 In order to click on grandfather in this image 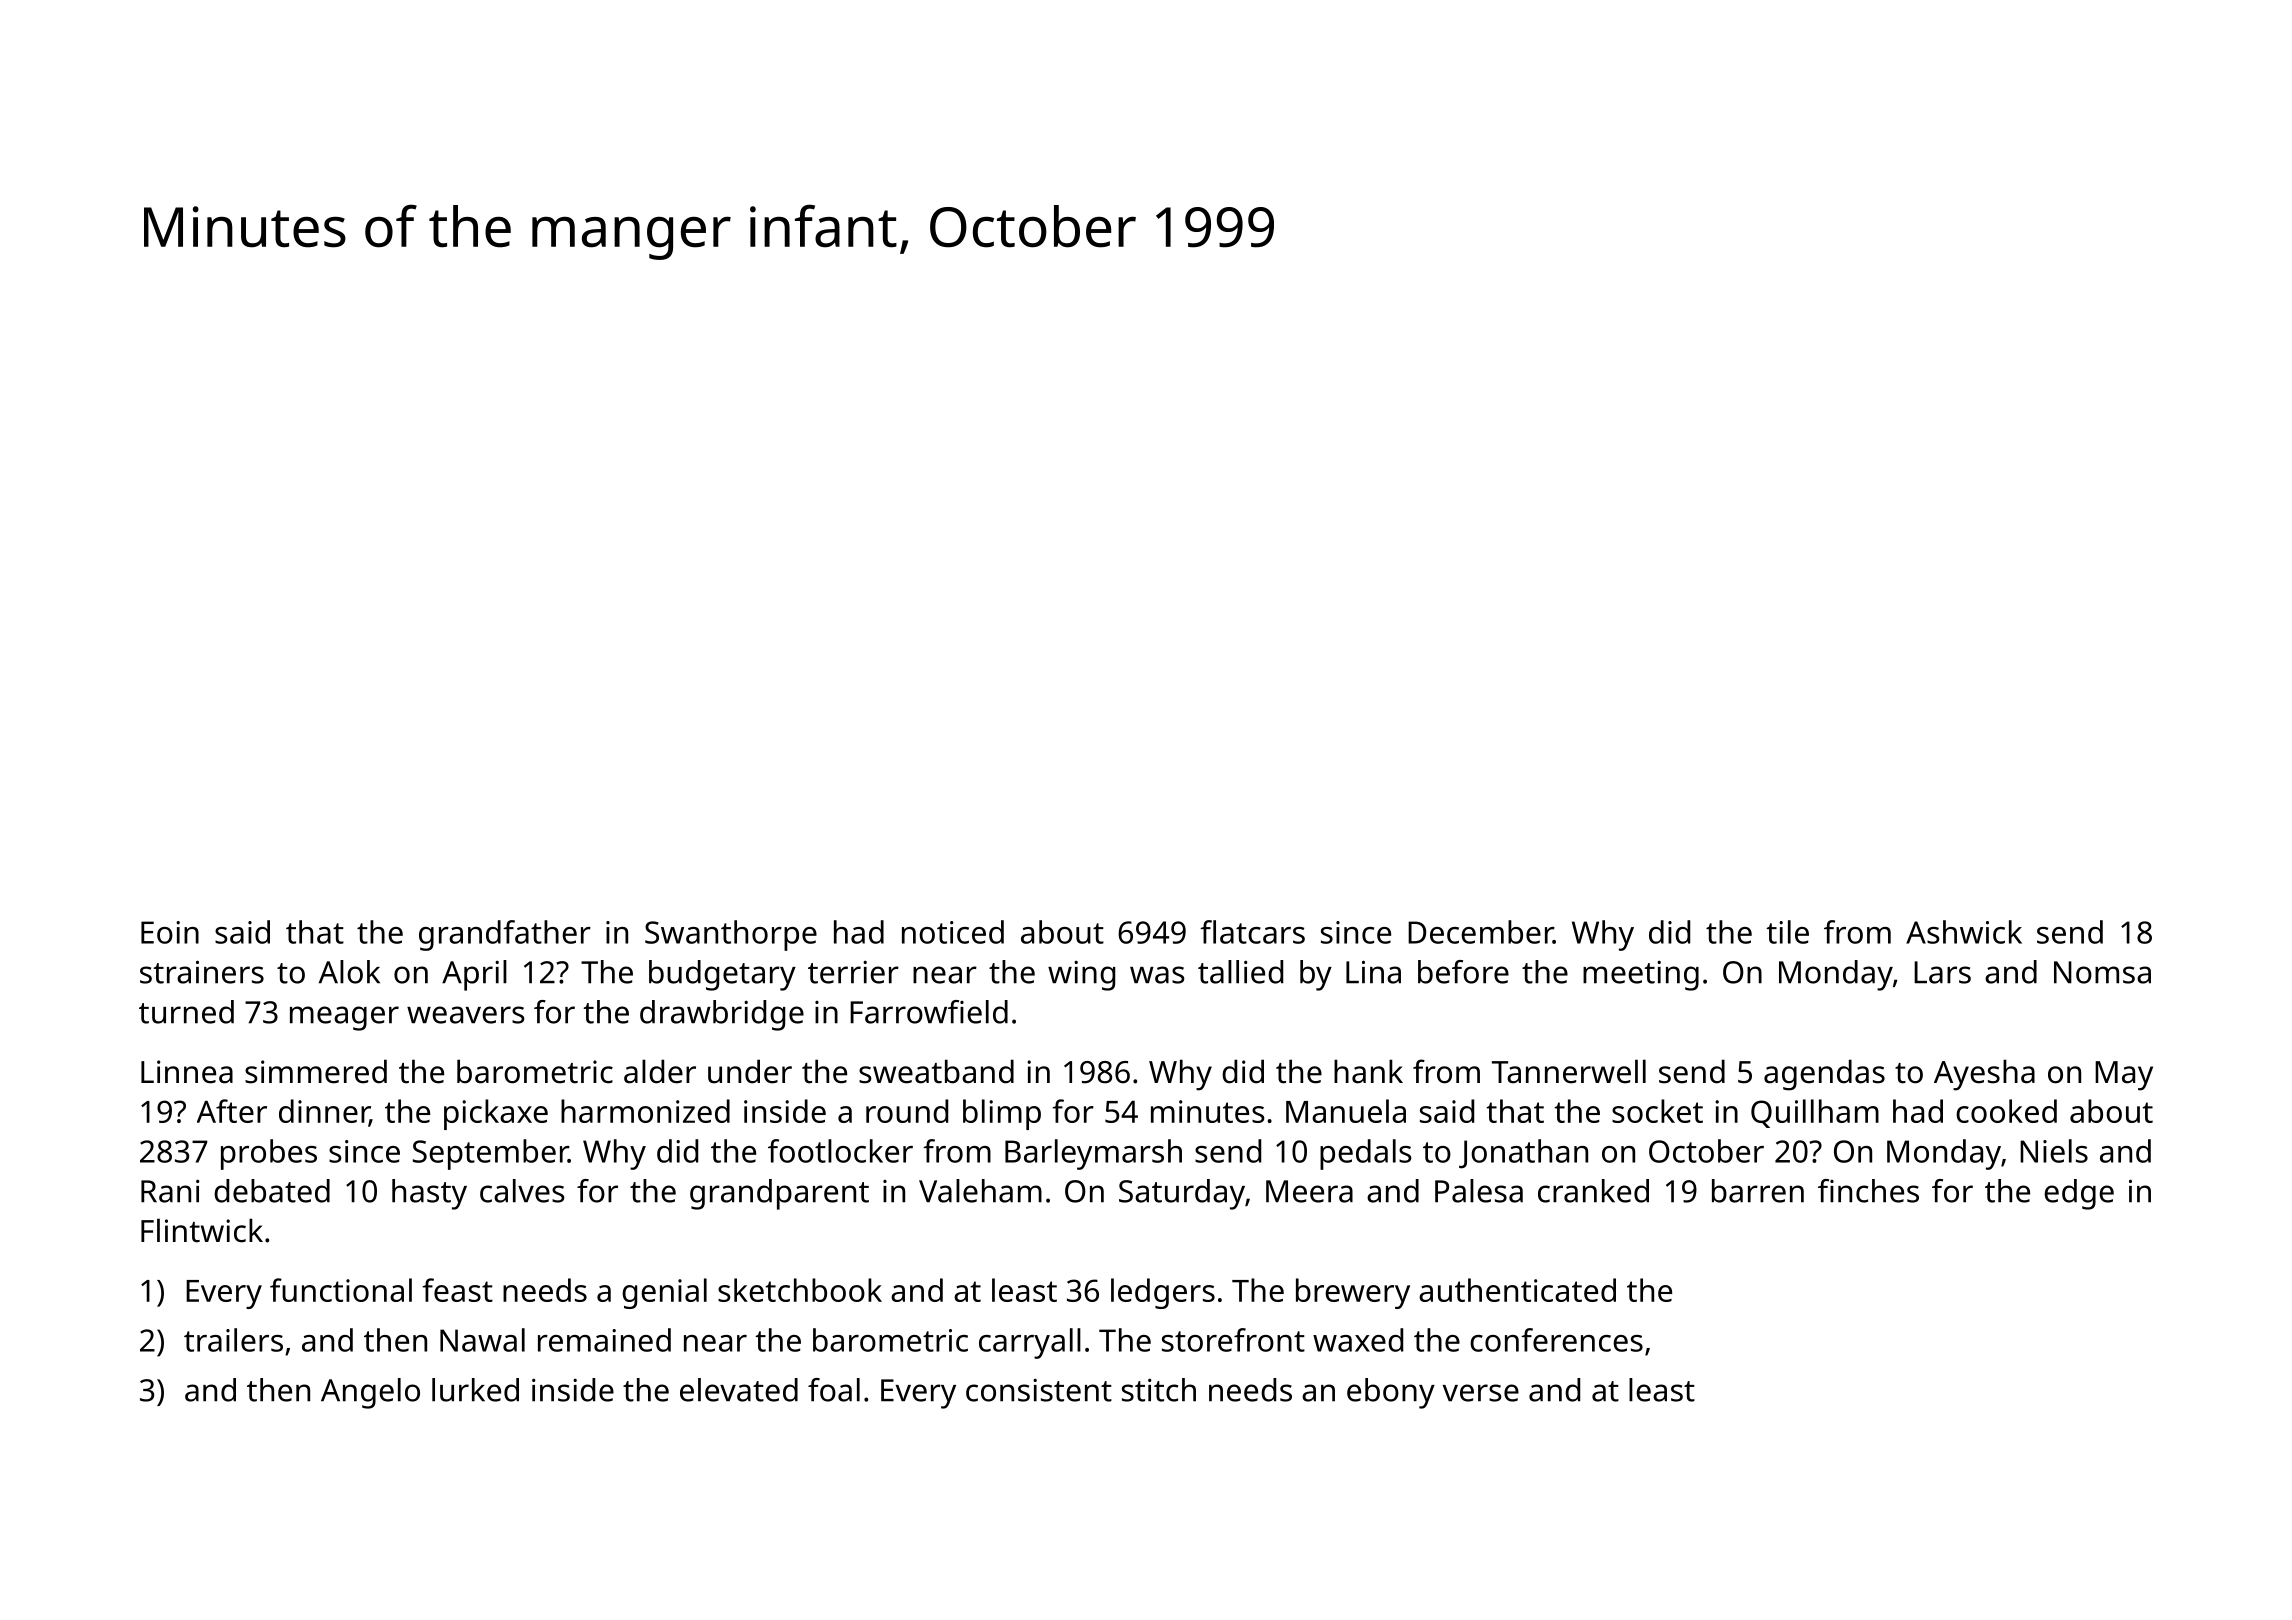, I will do `click(505, 935)`.
